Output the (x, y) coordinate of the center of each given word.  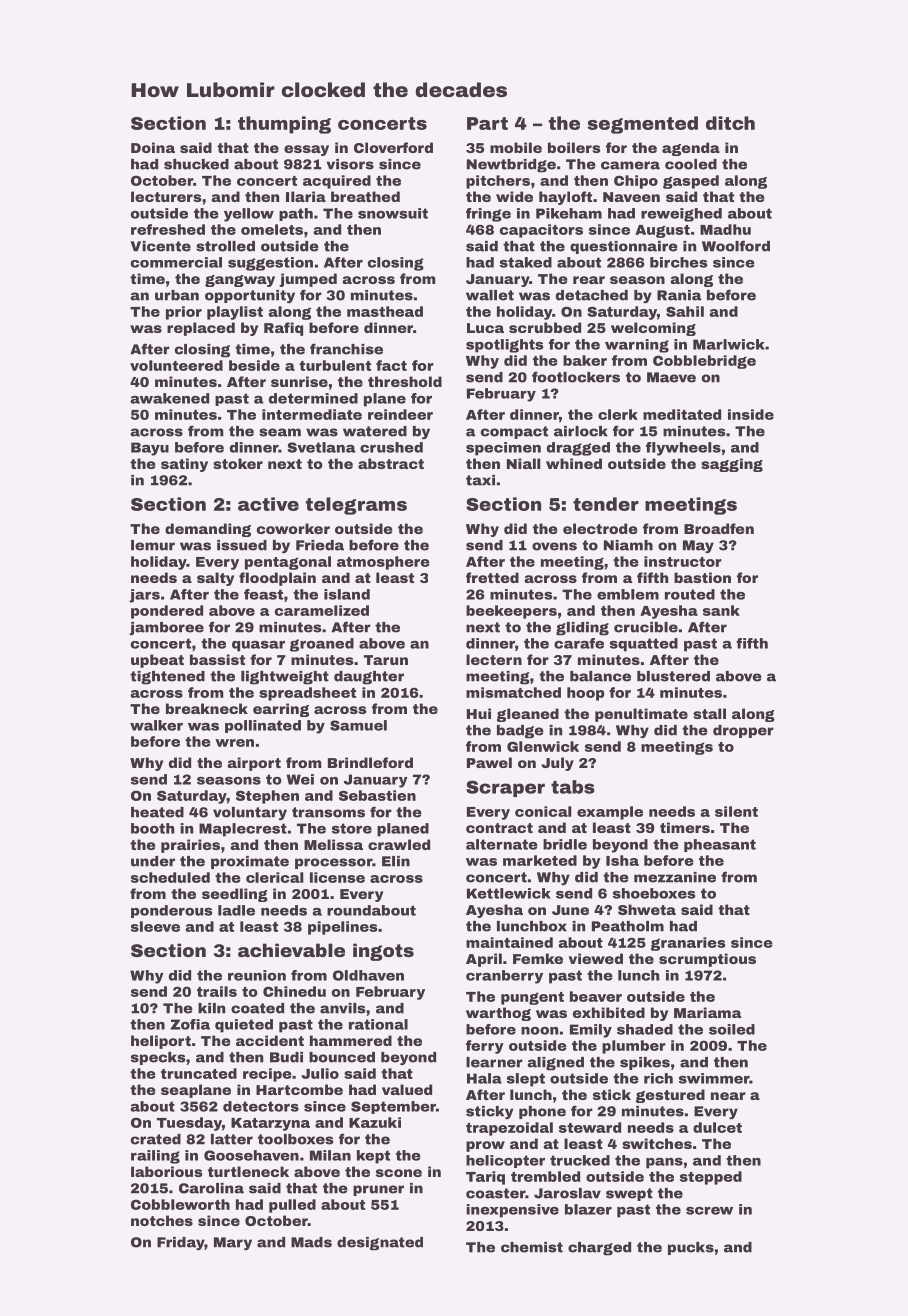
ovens (554, 546)
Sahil (685, 311)
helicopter (505, 1161)
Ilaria (306, 196)
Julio (320, 1073)
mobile (516, 147)
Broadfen (719, 528)
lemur (153, 545)
